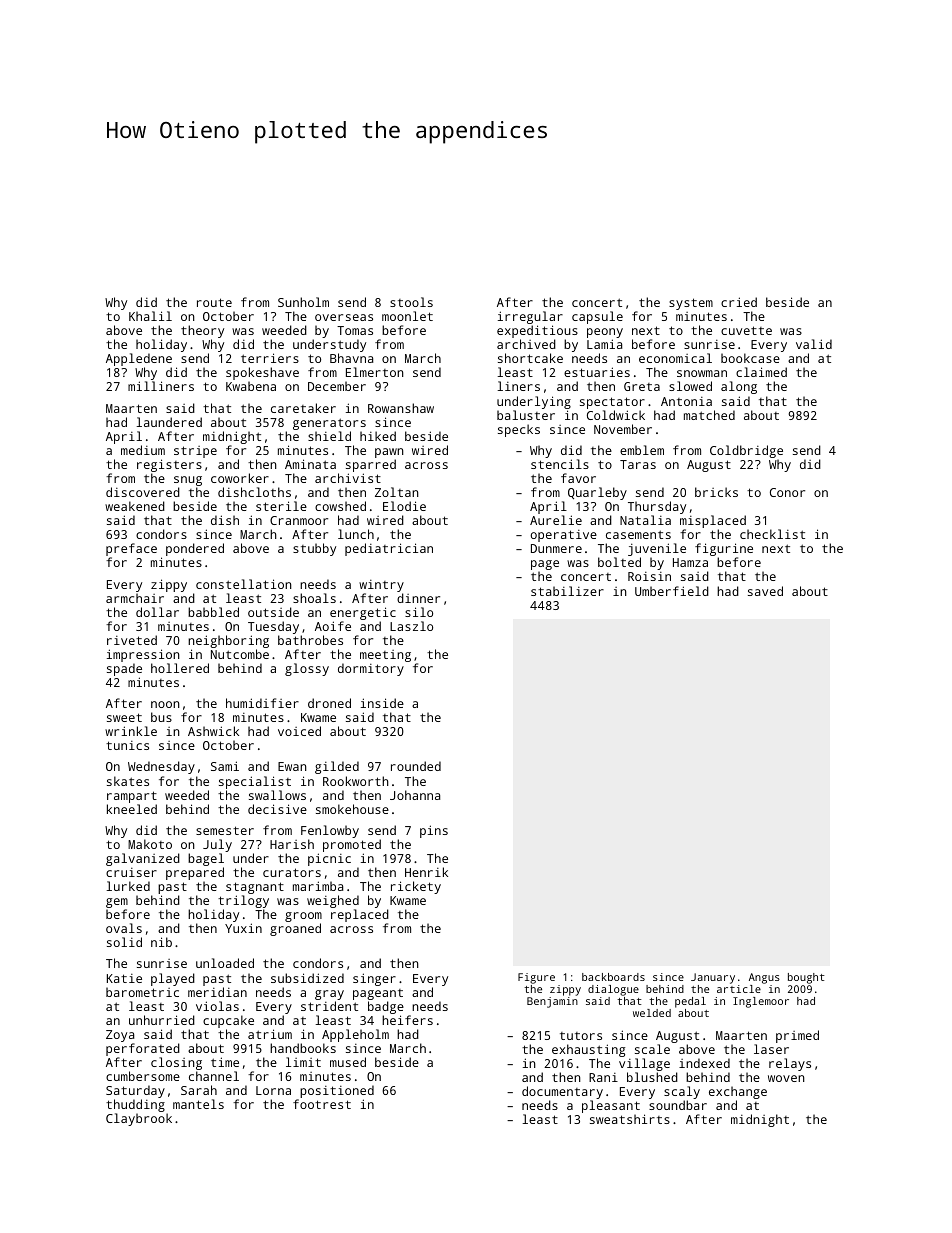 This screenshot has width=952, height=1233. Describe the element at coordinates (765, 591) in the screenshot. I see `saved` at that location.
